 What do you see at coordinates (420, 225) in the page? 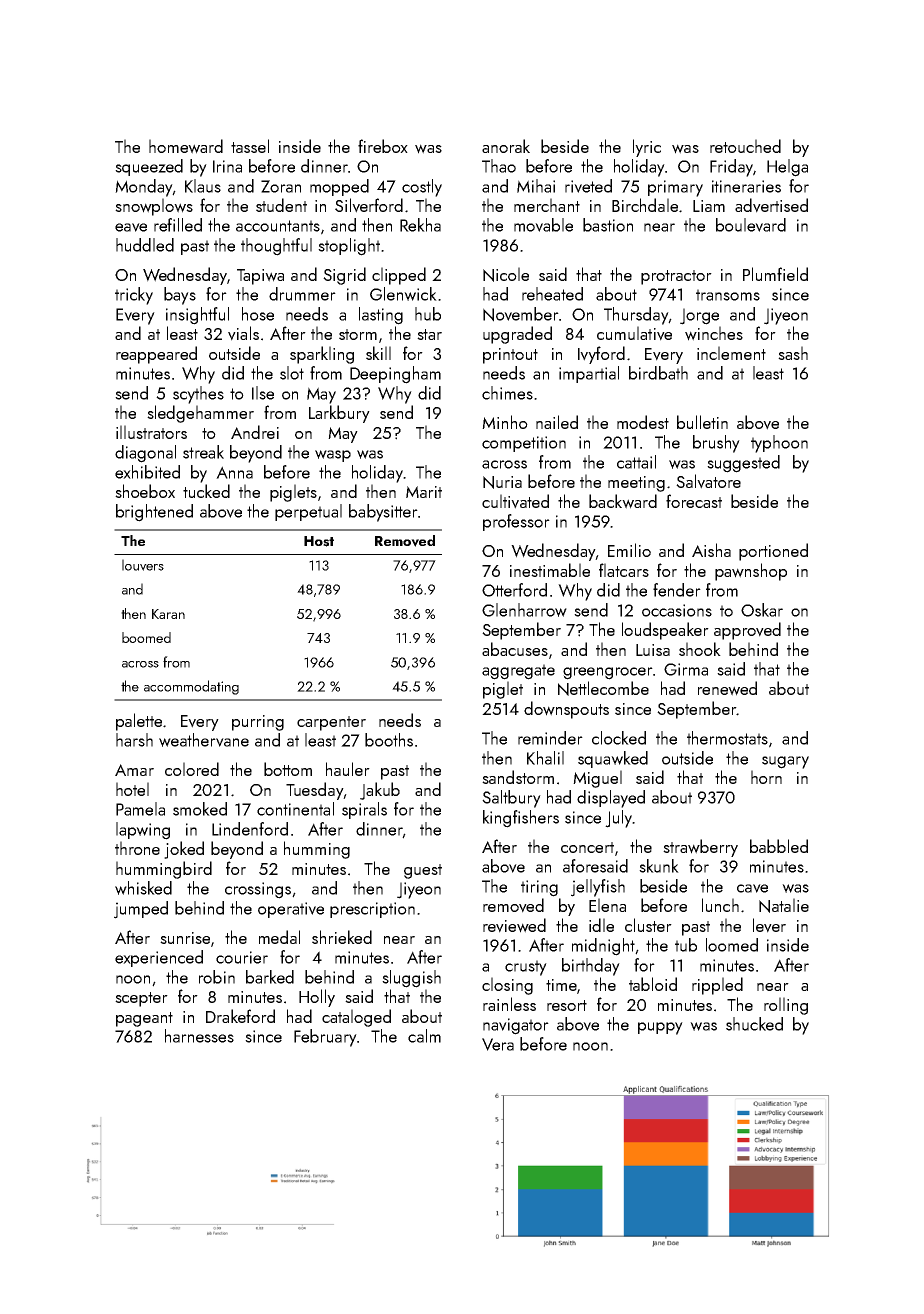
I see `Rekha` at bounding box center [420, 225].
